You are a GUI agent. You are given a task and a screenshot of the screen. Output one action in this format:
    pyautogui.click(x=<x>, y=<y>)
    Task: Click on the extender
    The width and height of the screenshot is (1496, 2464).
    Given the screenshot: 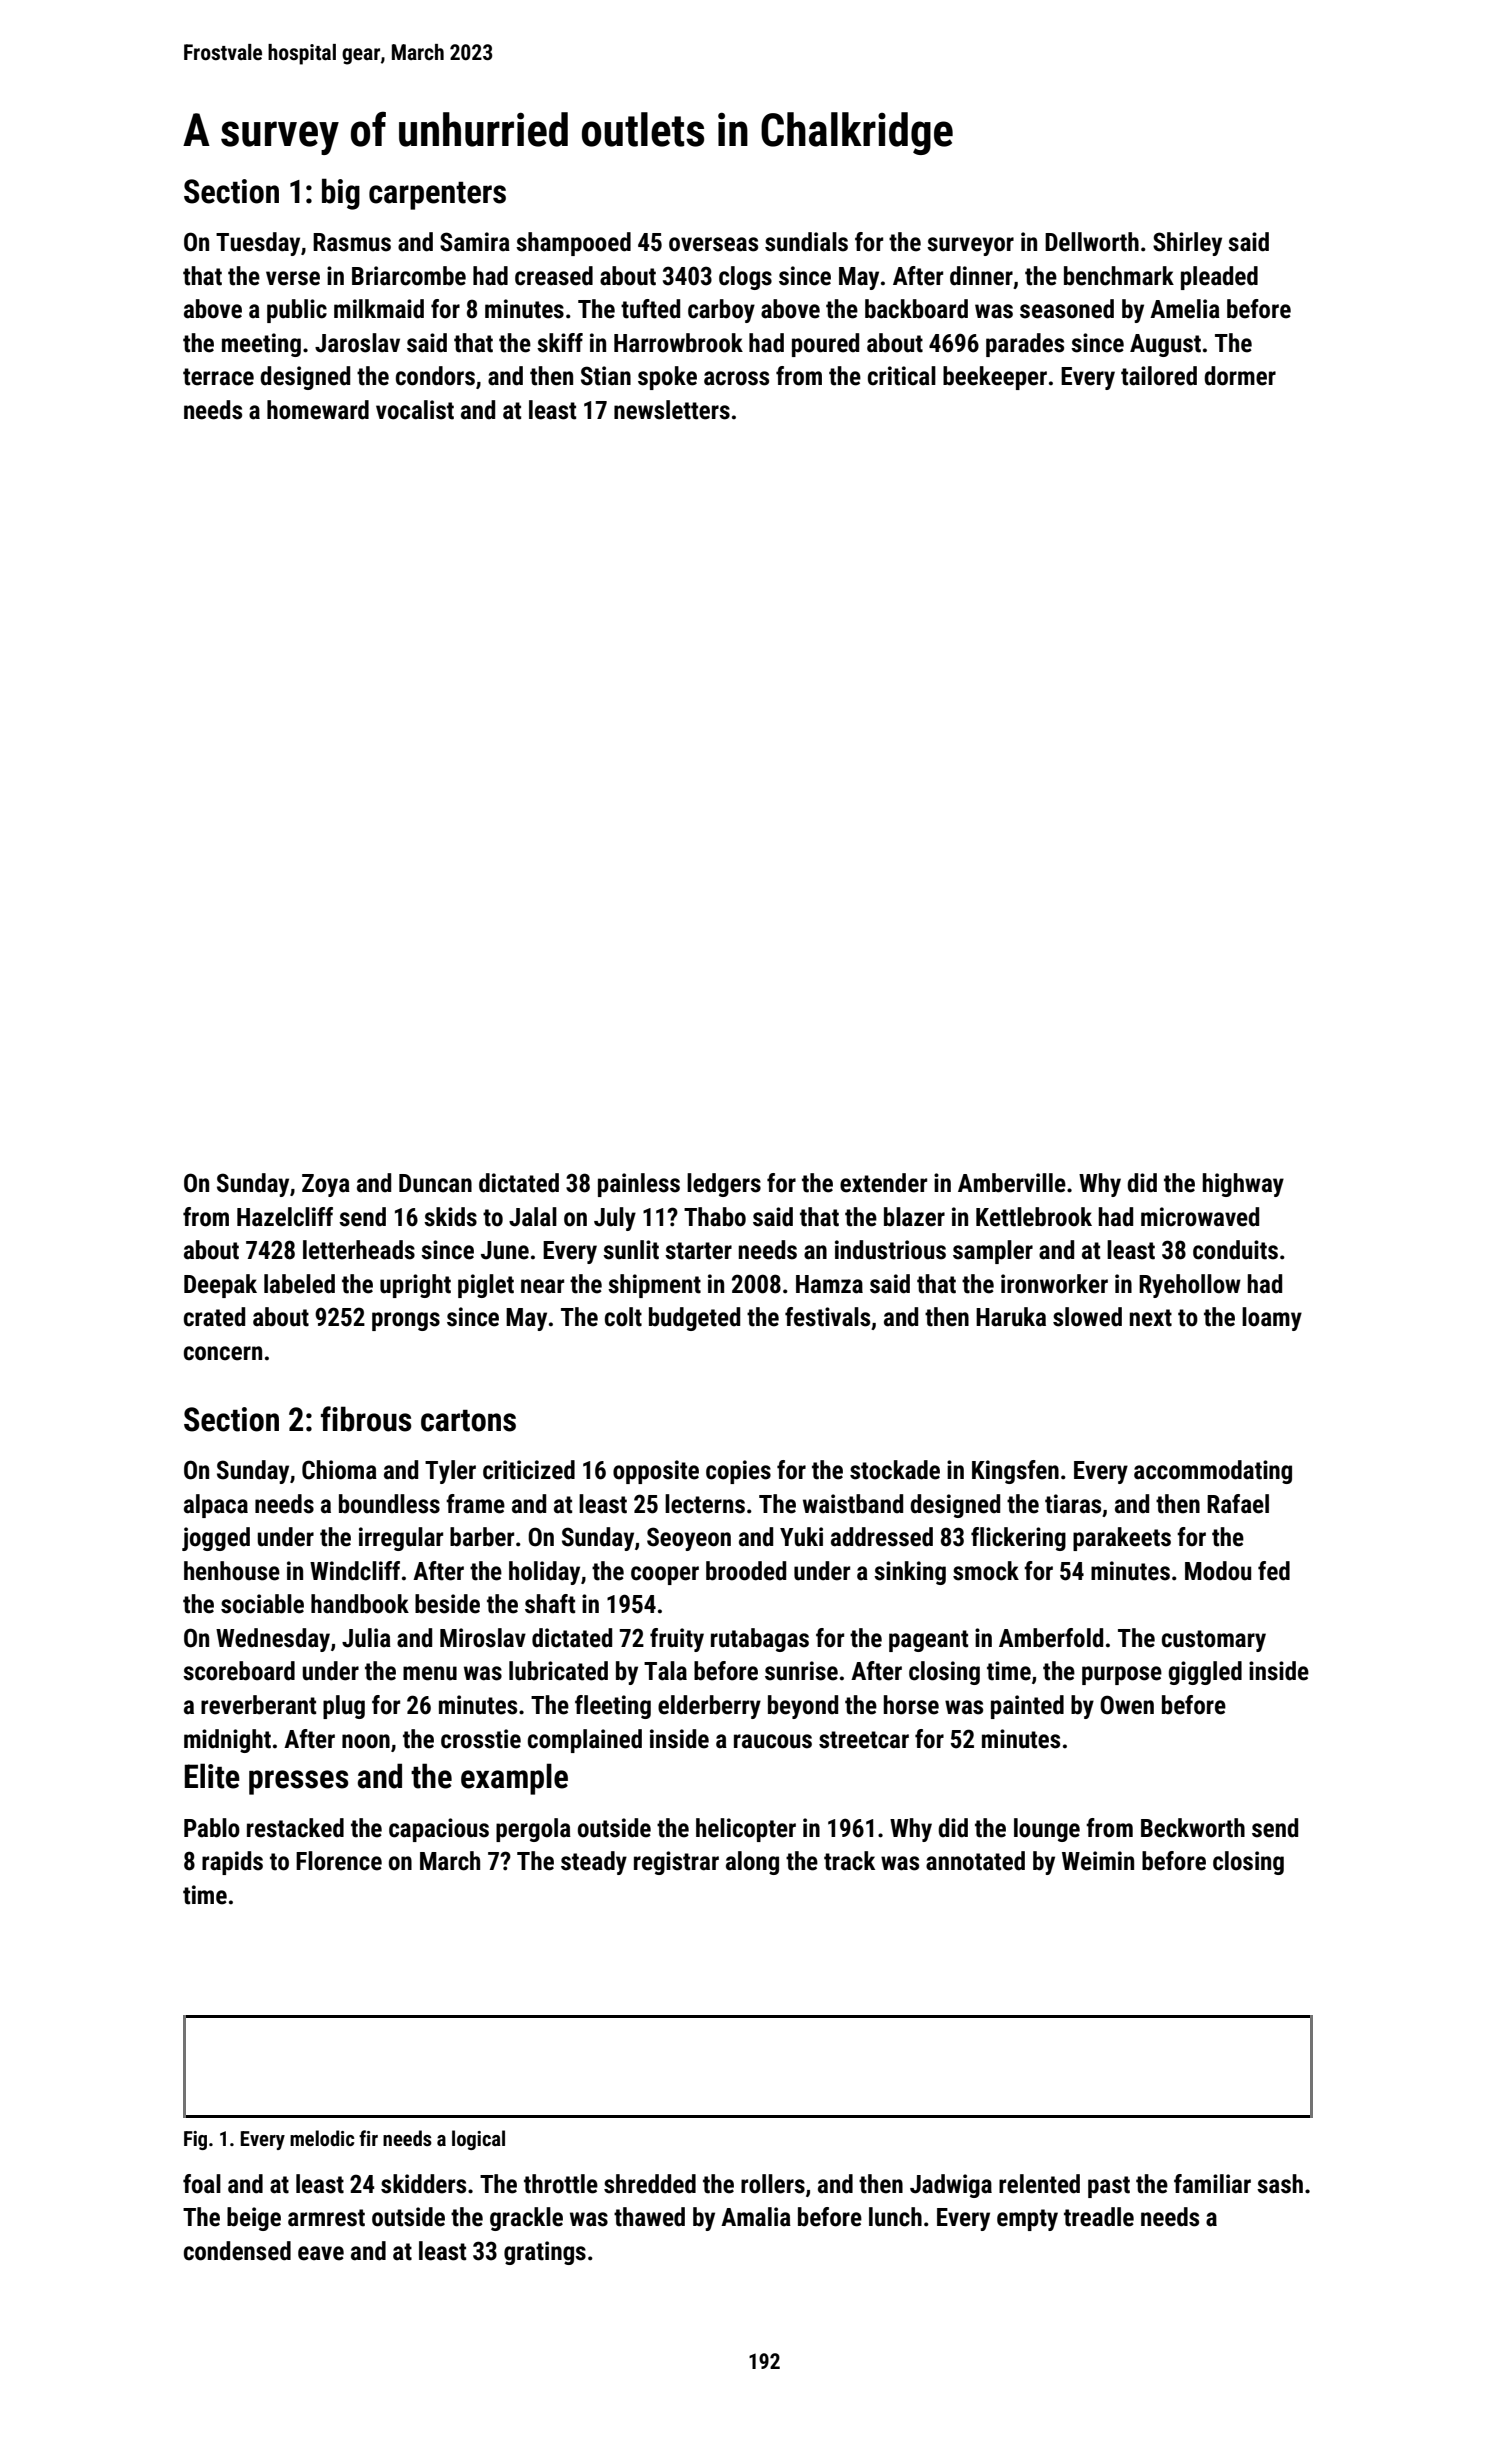 What is the action you would take?
    pyautogui.click(x=883, y=1183)
